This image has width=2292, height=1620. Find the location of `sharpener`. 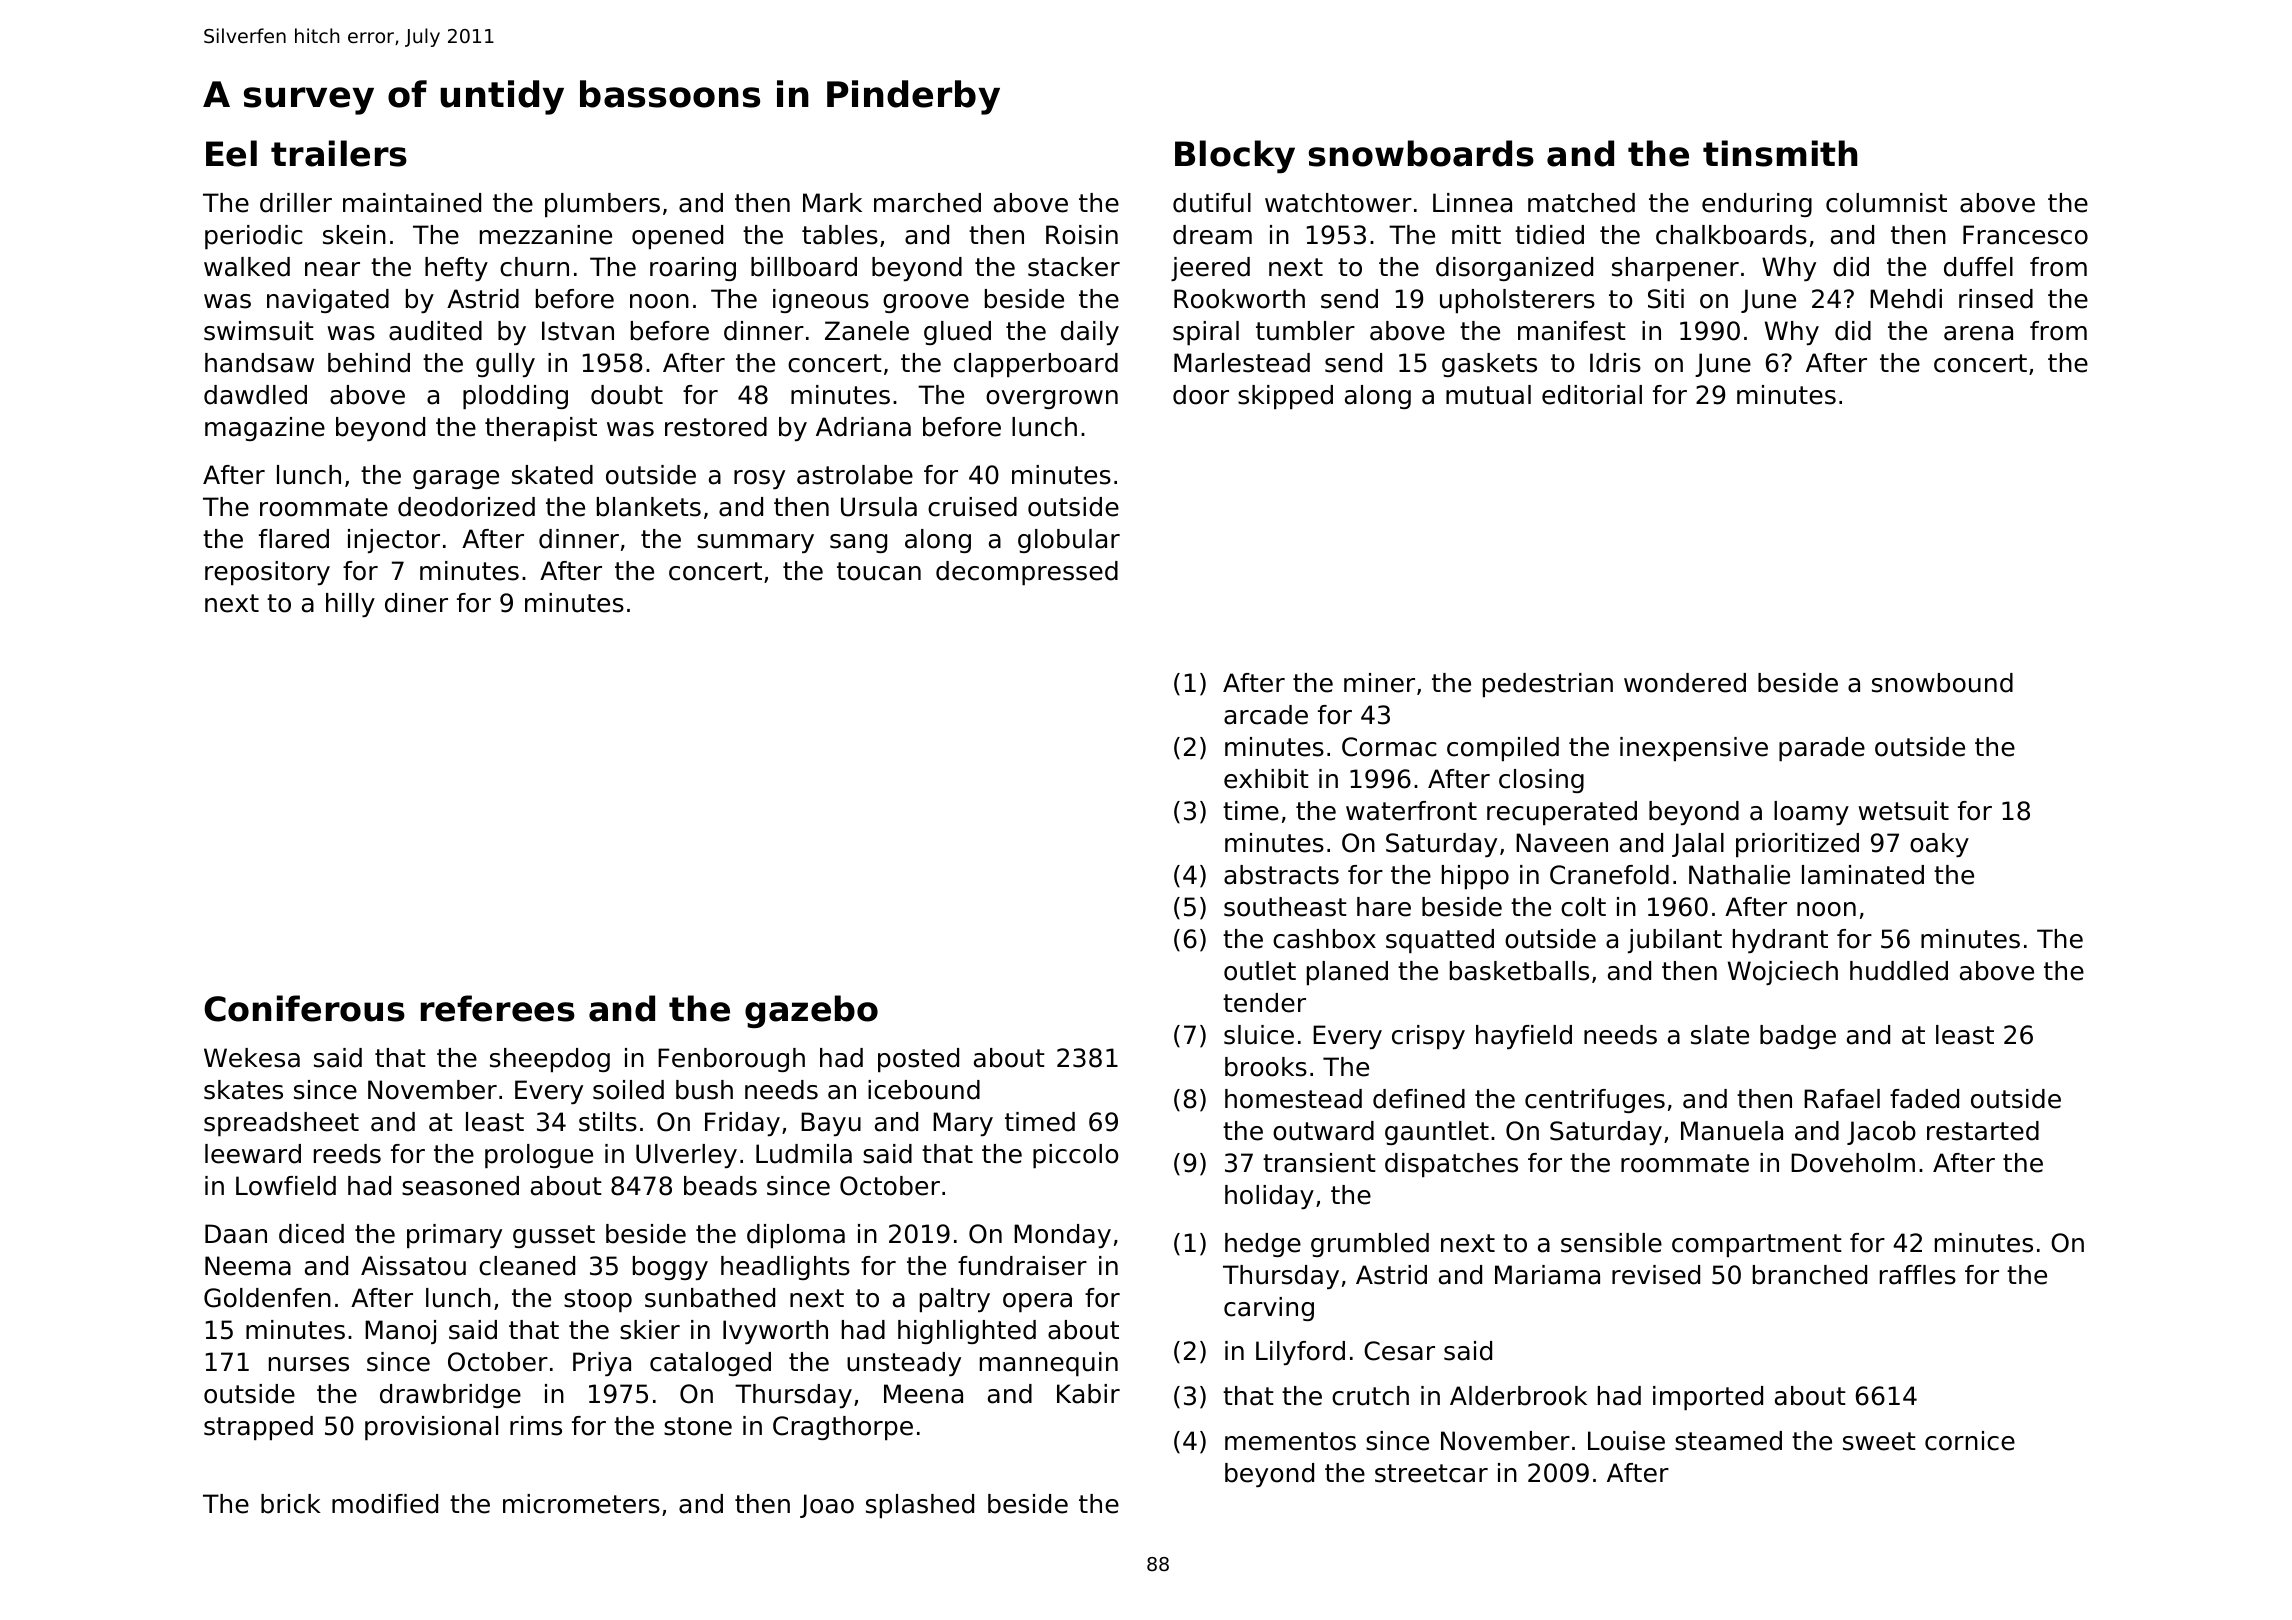

sharpener is located at coordinates (1675, 269).
